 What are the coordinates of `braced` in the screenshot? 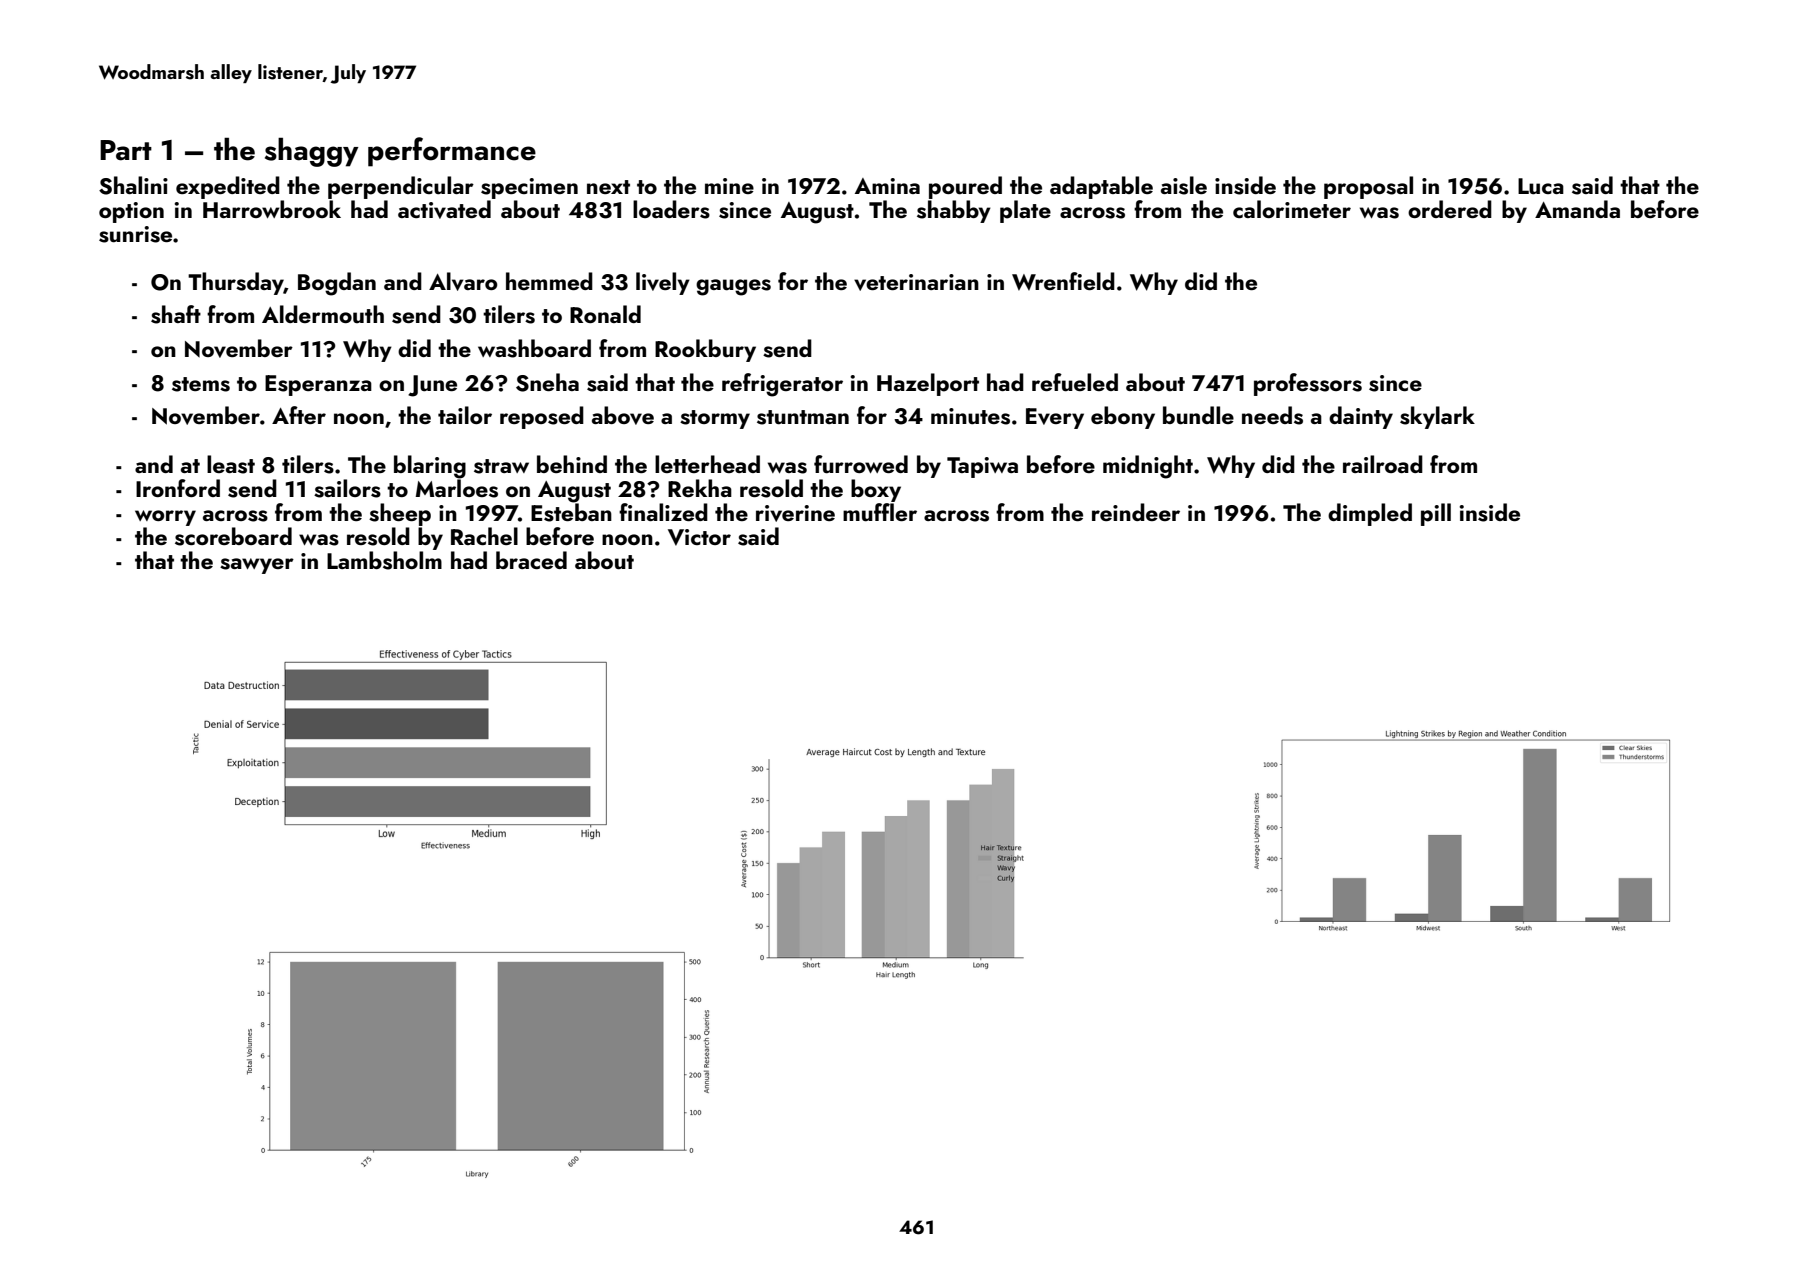 It's located at (531, 560).
